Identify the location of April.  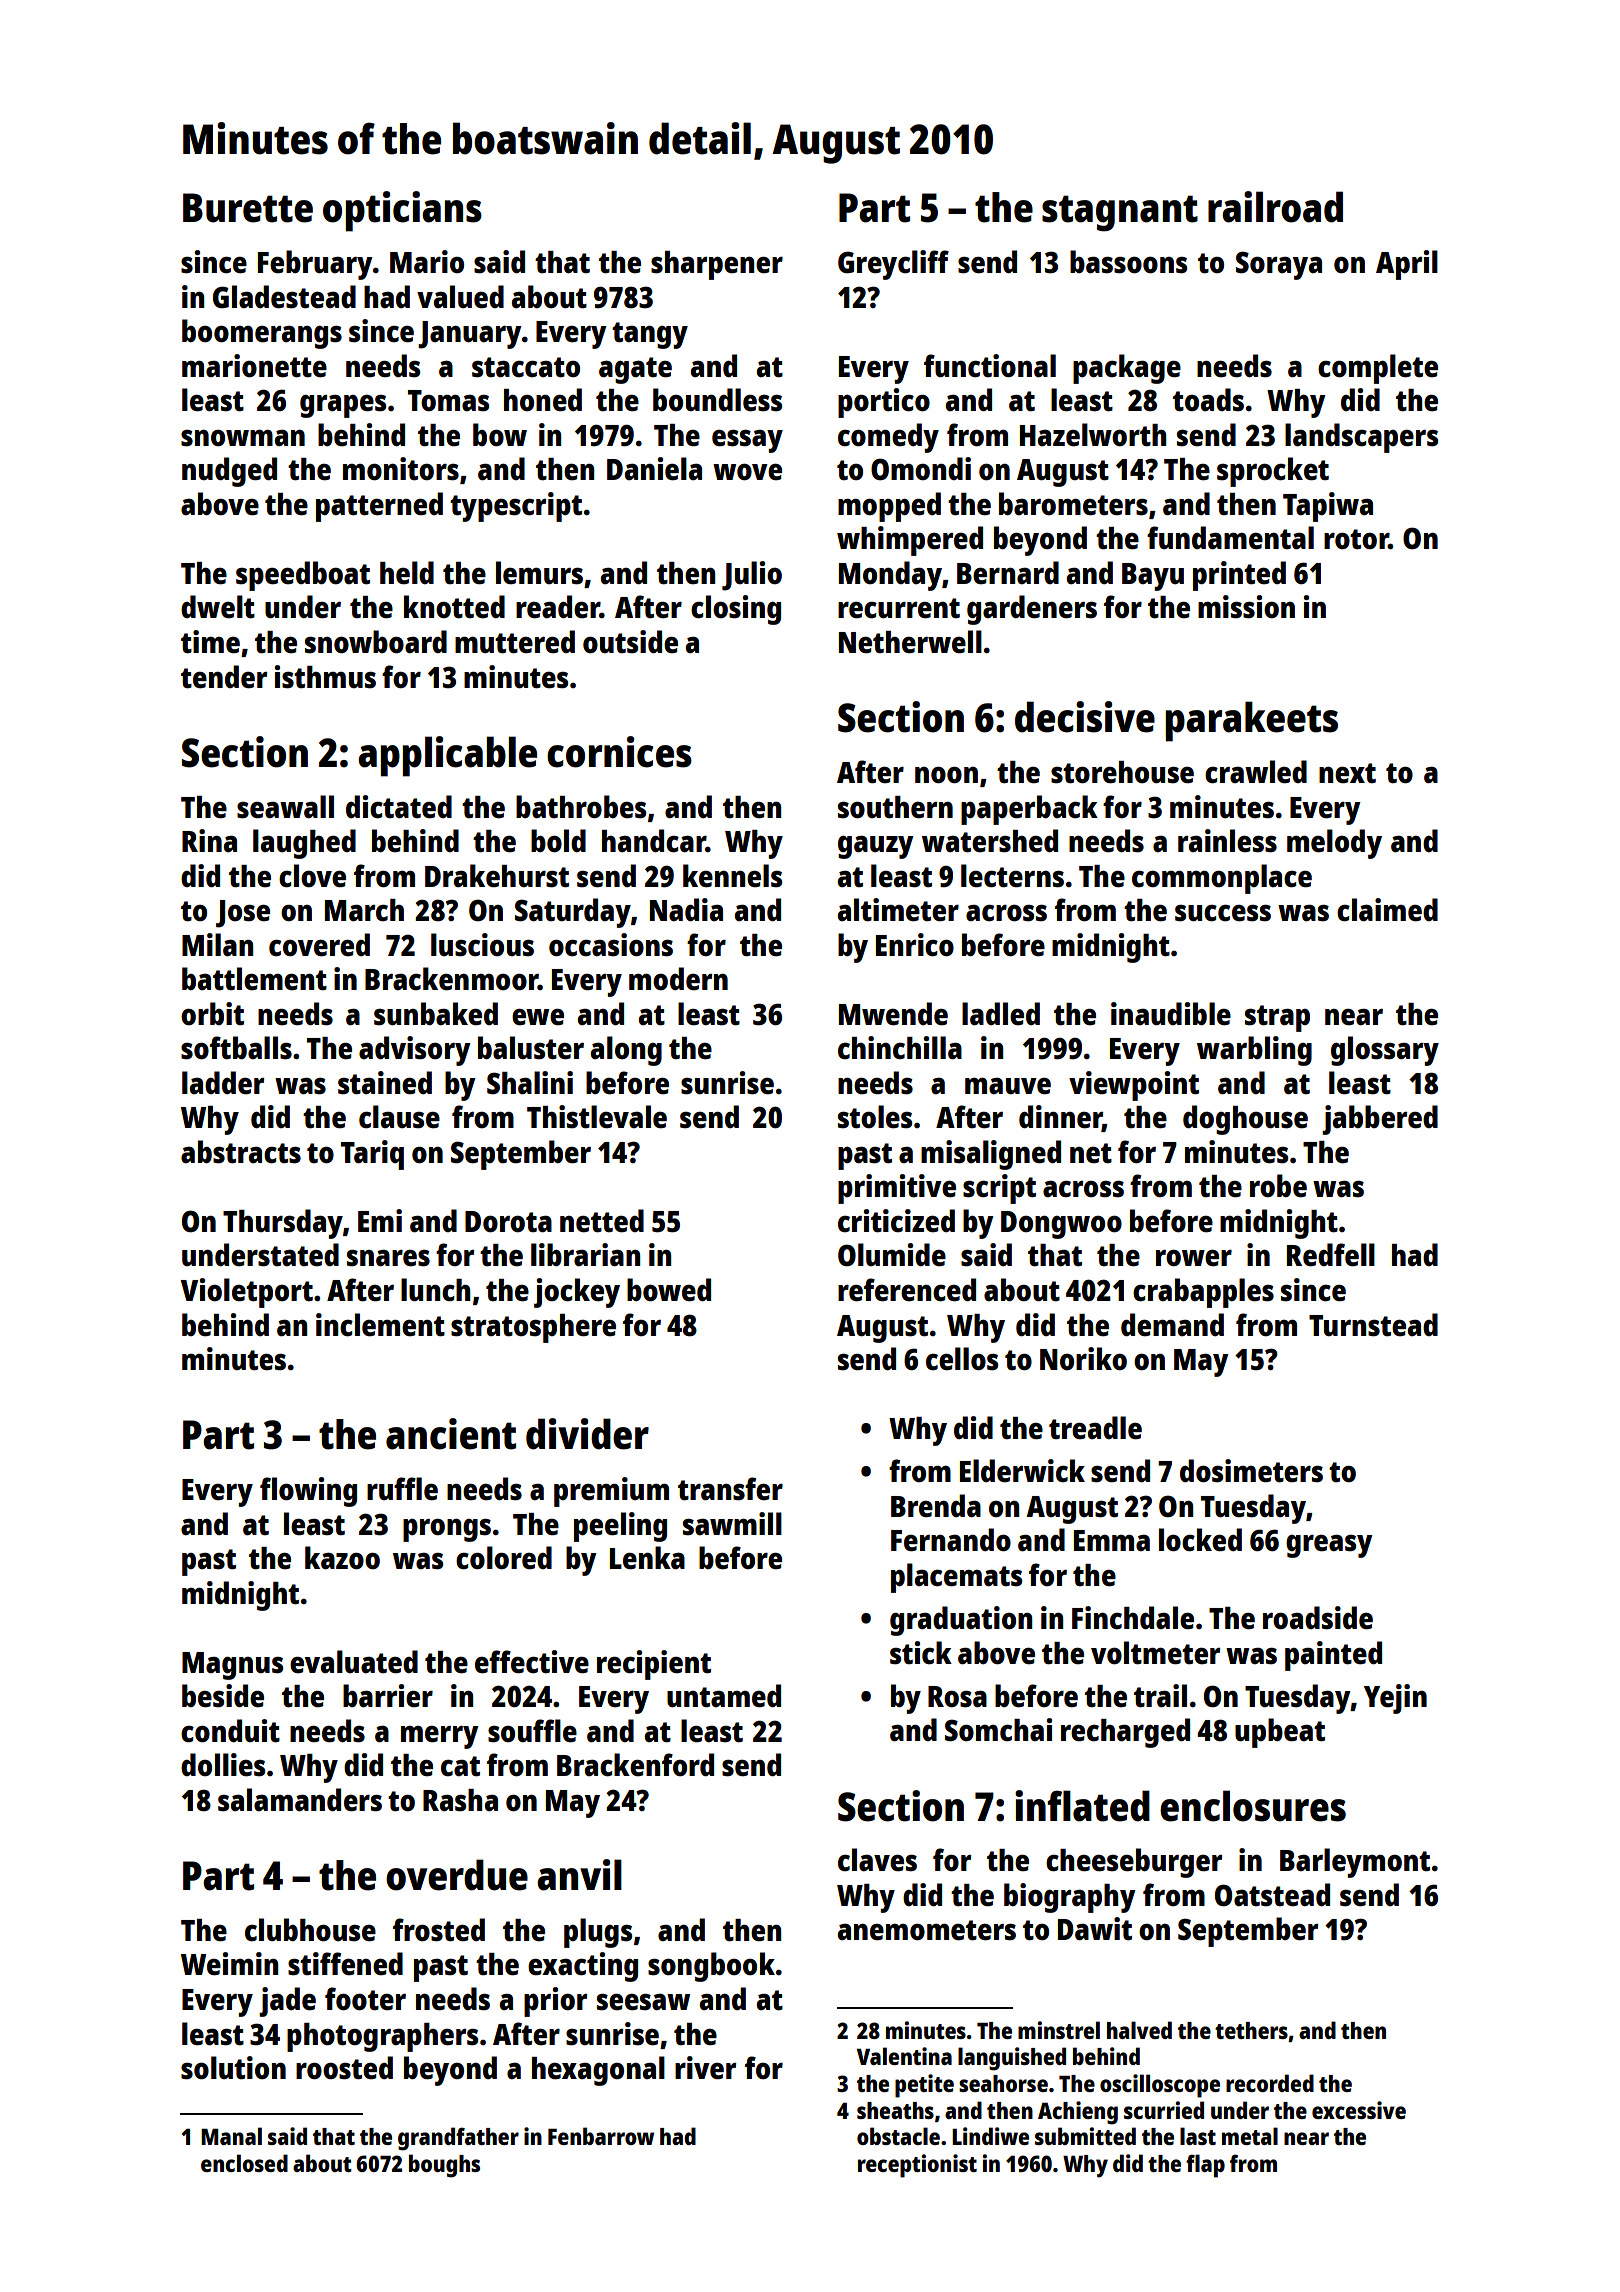
(1407, 265).
